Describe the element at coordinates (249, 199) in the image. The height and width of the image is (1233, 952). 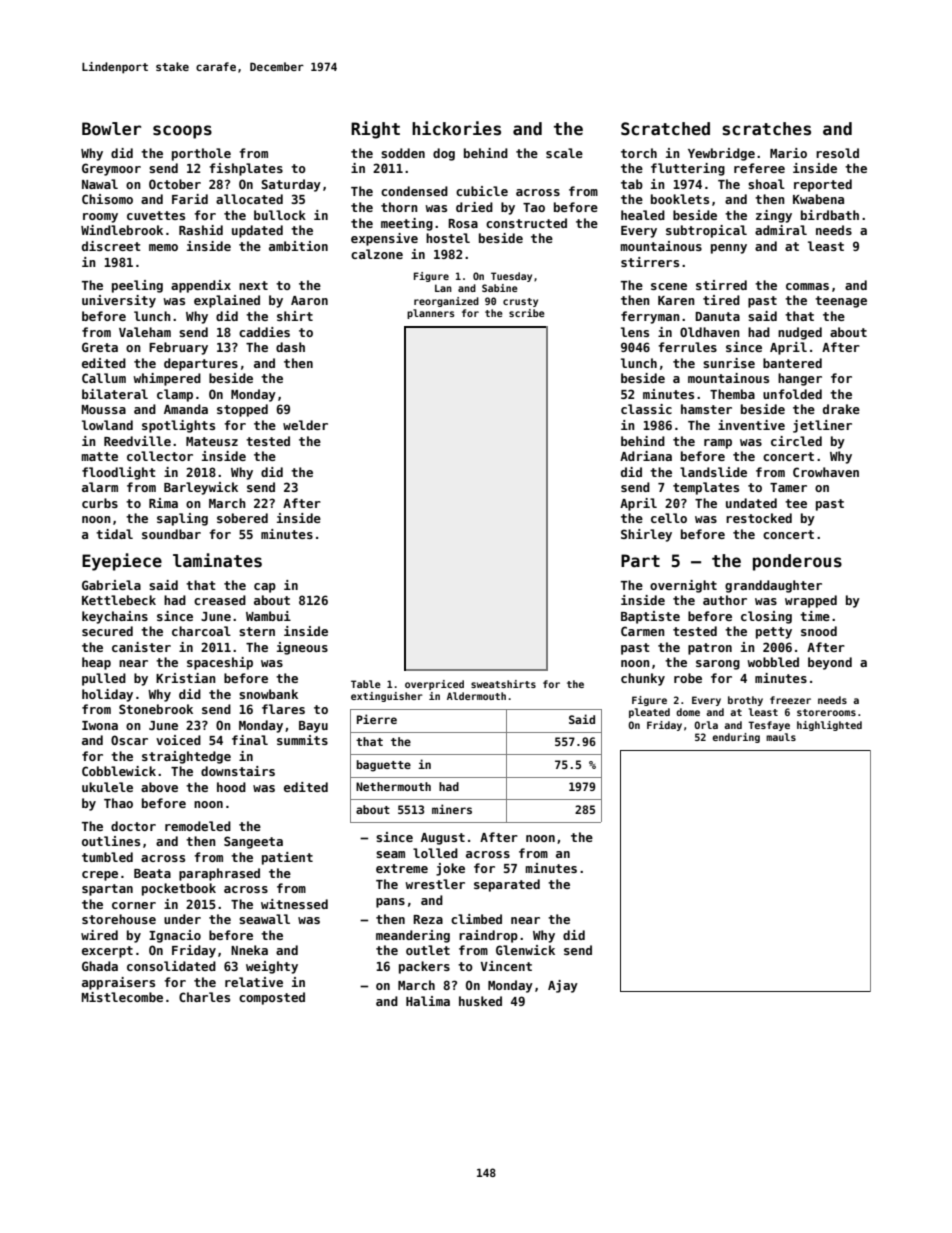
I see `allocated` at that location.
